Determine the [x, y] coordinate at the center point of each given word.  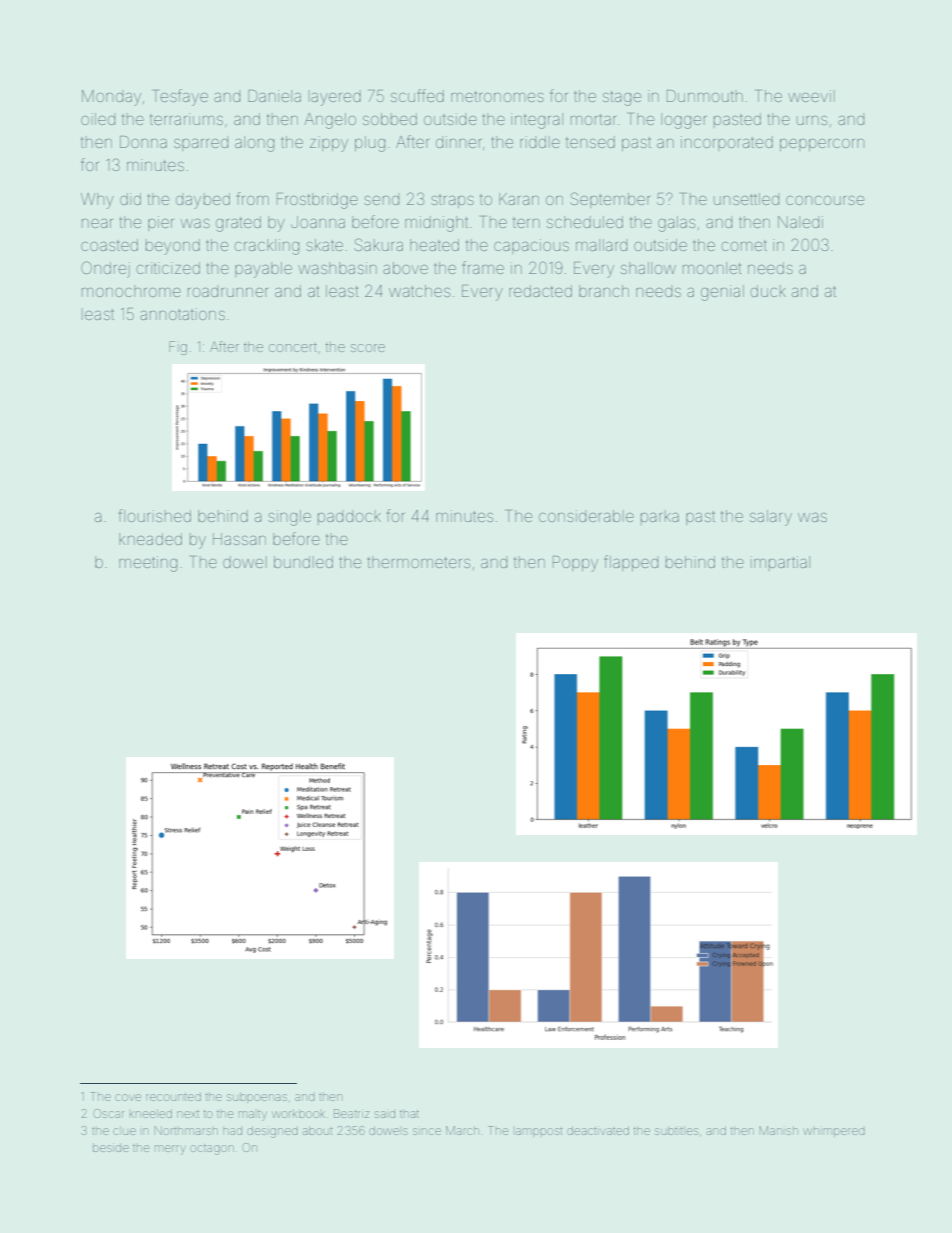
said [385, 1114]
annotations [182, 314]
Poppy [575, 564]
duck [768, 291]
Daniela [274, 96]
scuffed [417, 95]
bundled [303, 562]
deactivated [598, 1130]
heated [434, 245]
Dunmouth [705, 96]
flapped [631, 563]
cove [128, 1097]
